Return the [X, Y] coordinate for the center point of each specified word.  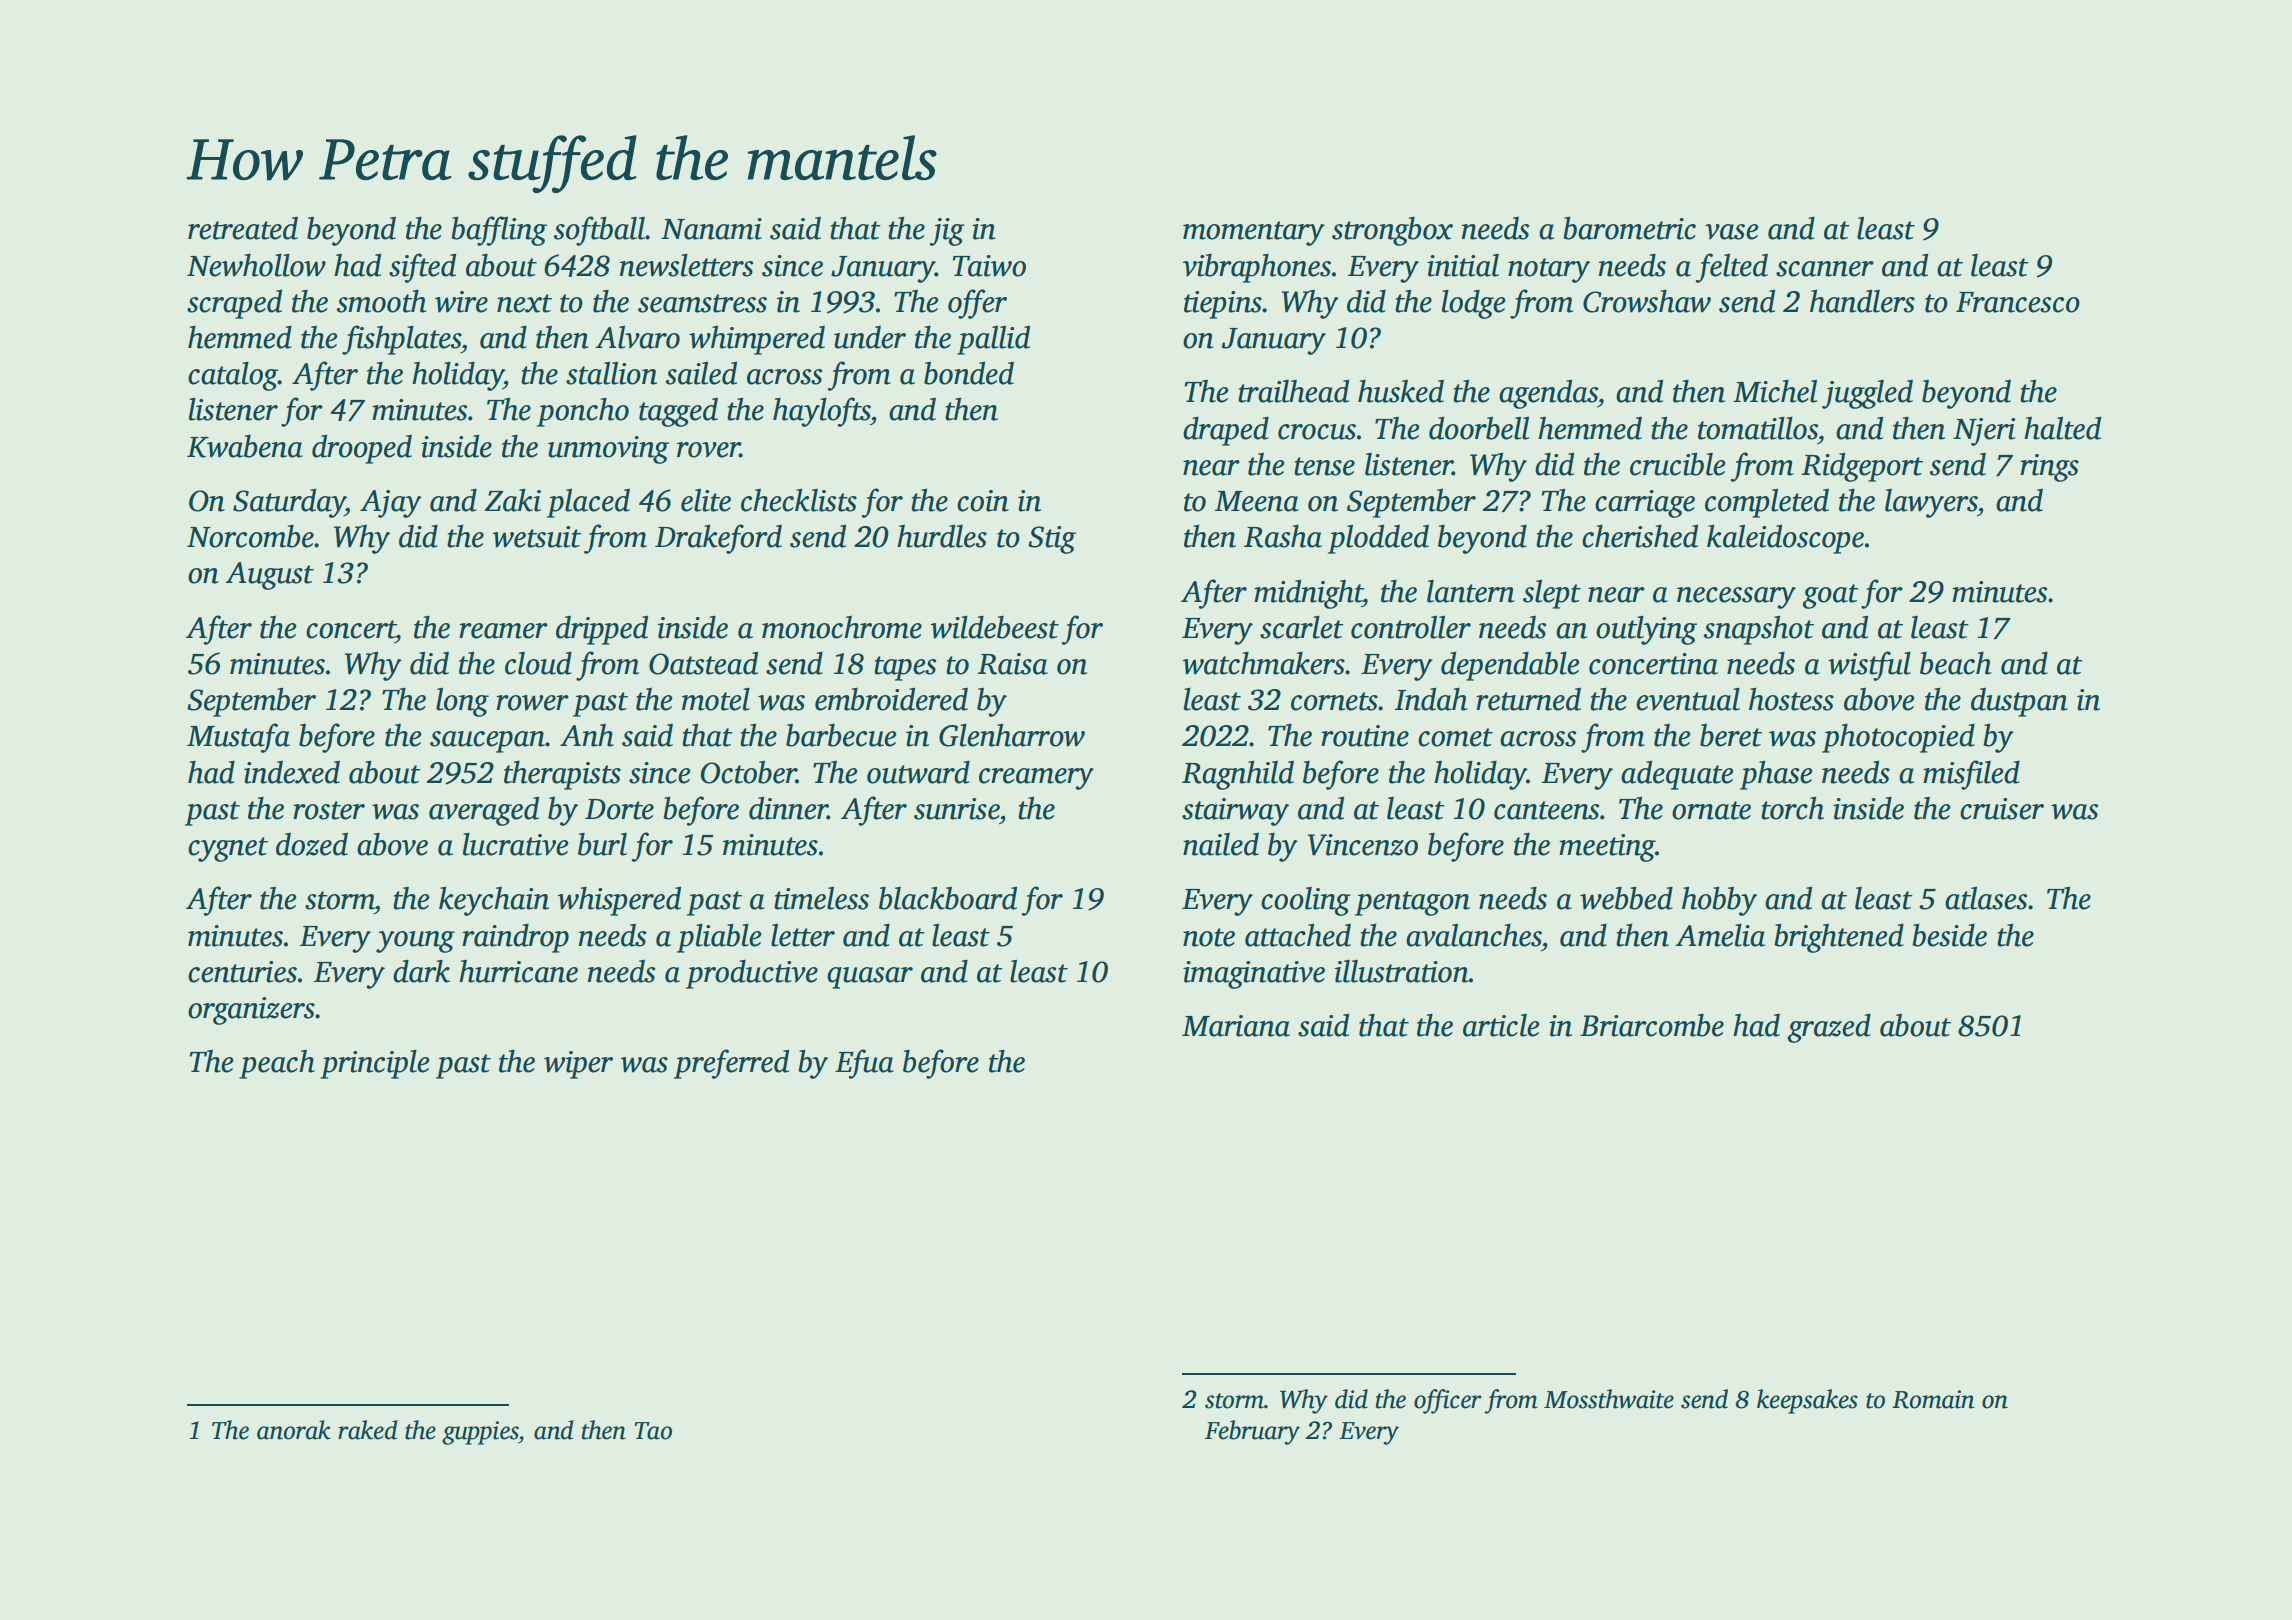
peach [277, 1064]
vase [1732, 232]
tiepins [1223, 305]
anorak [294, 1430]
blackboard [948, 898]
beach [1956, 663]
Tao [653, 1431]
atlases [1986, 898]
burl [602, 844]
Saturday [289, 503]
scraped [234, 304]
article [1501, 1025]
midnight [1308, 594]
